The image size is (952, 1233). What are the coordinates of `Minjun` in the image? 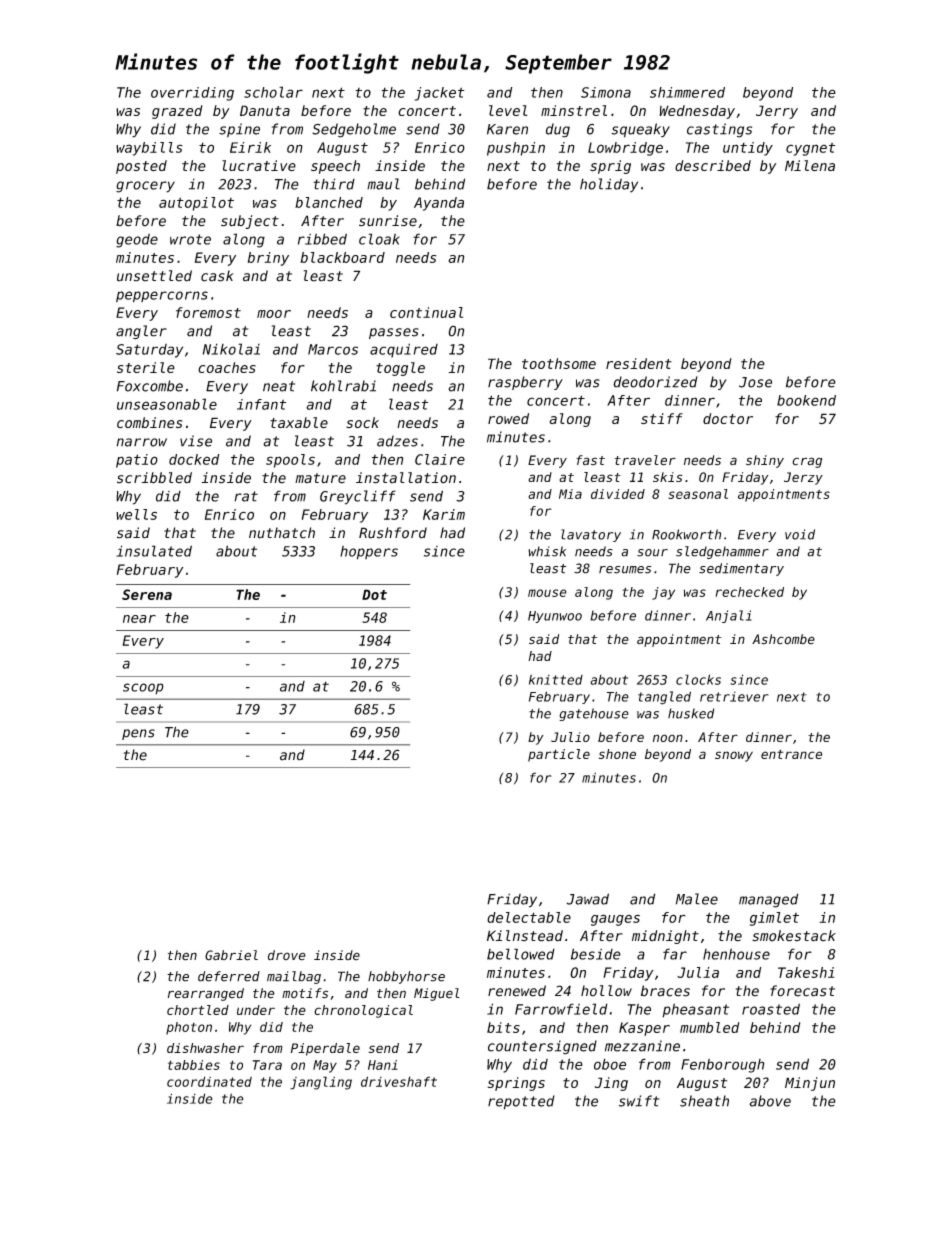 It's located at (810, 1084).
